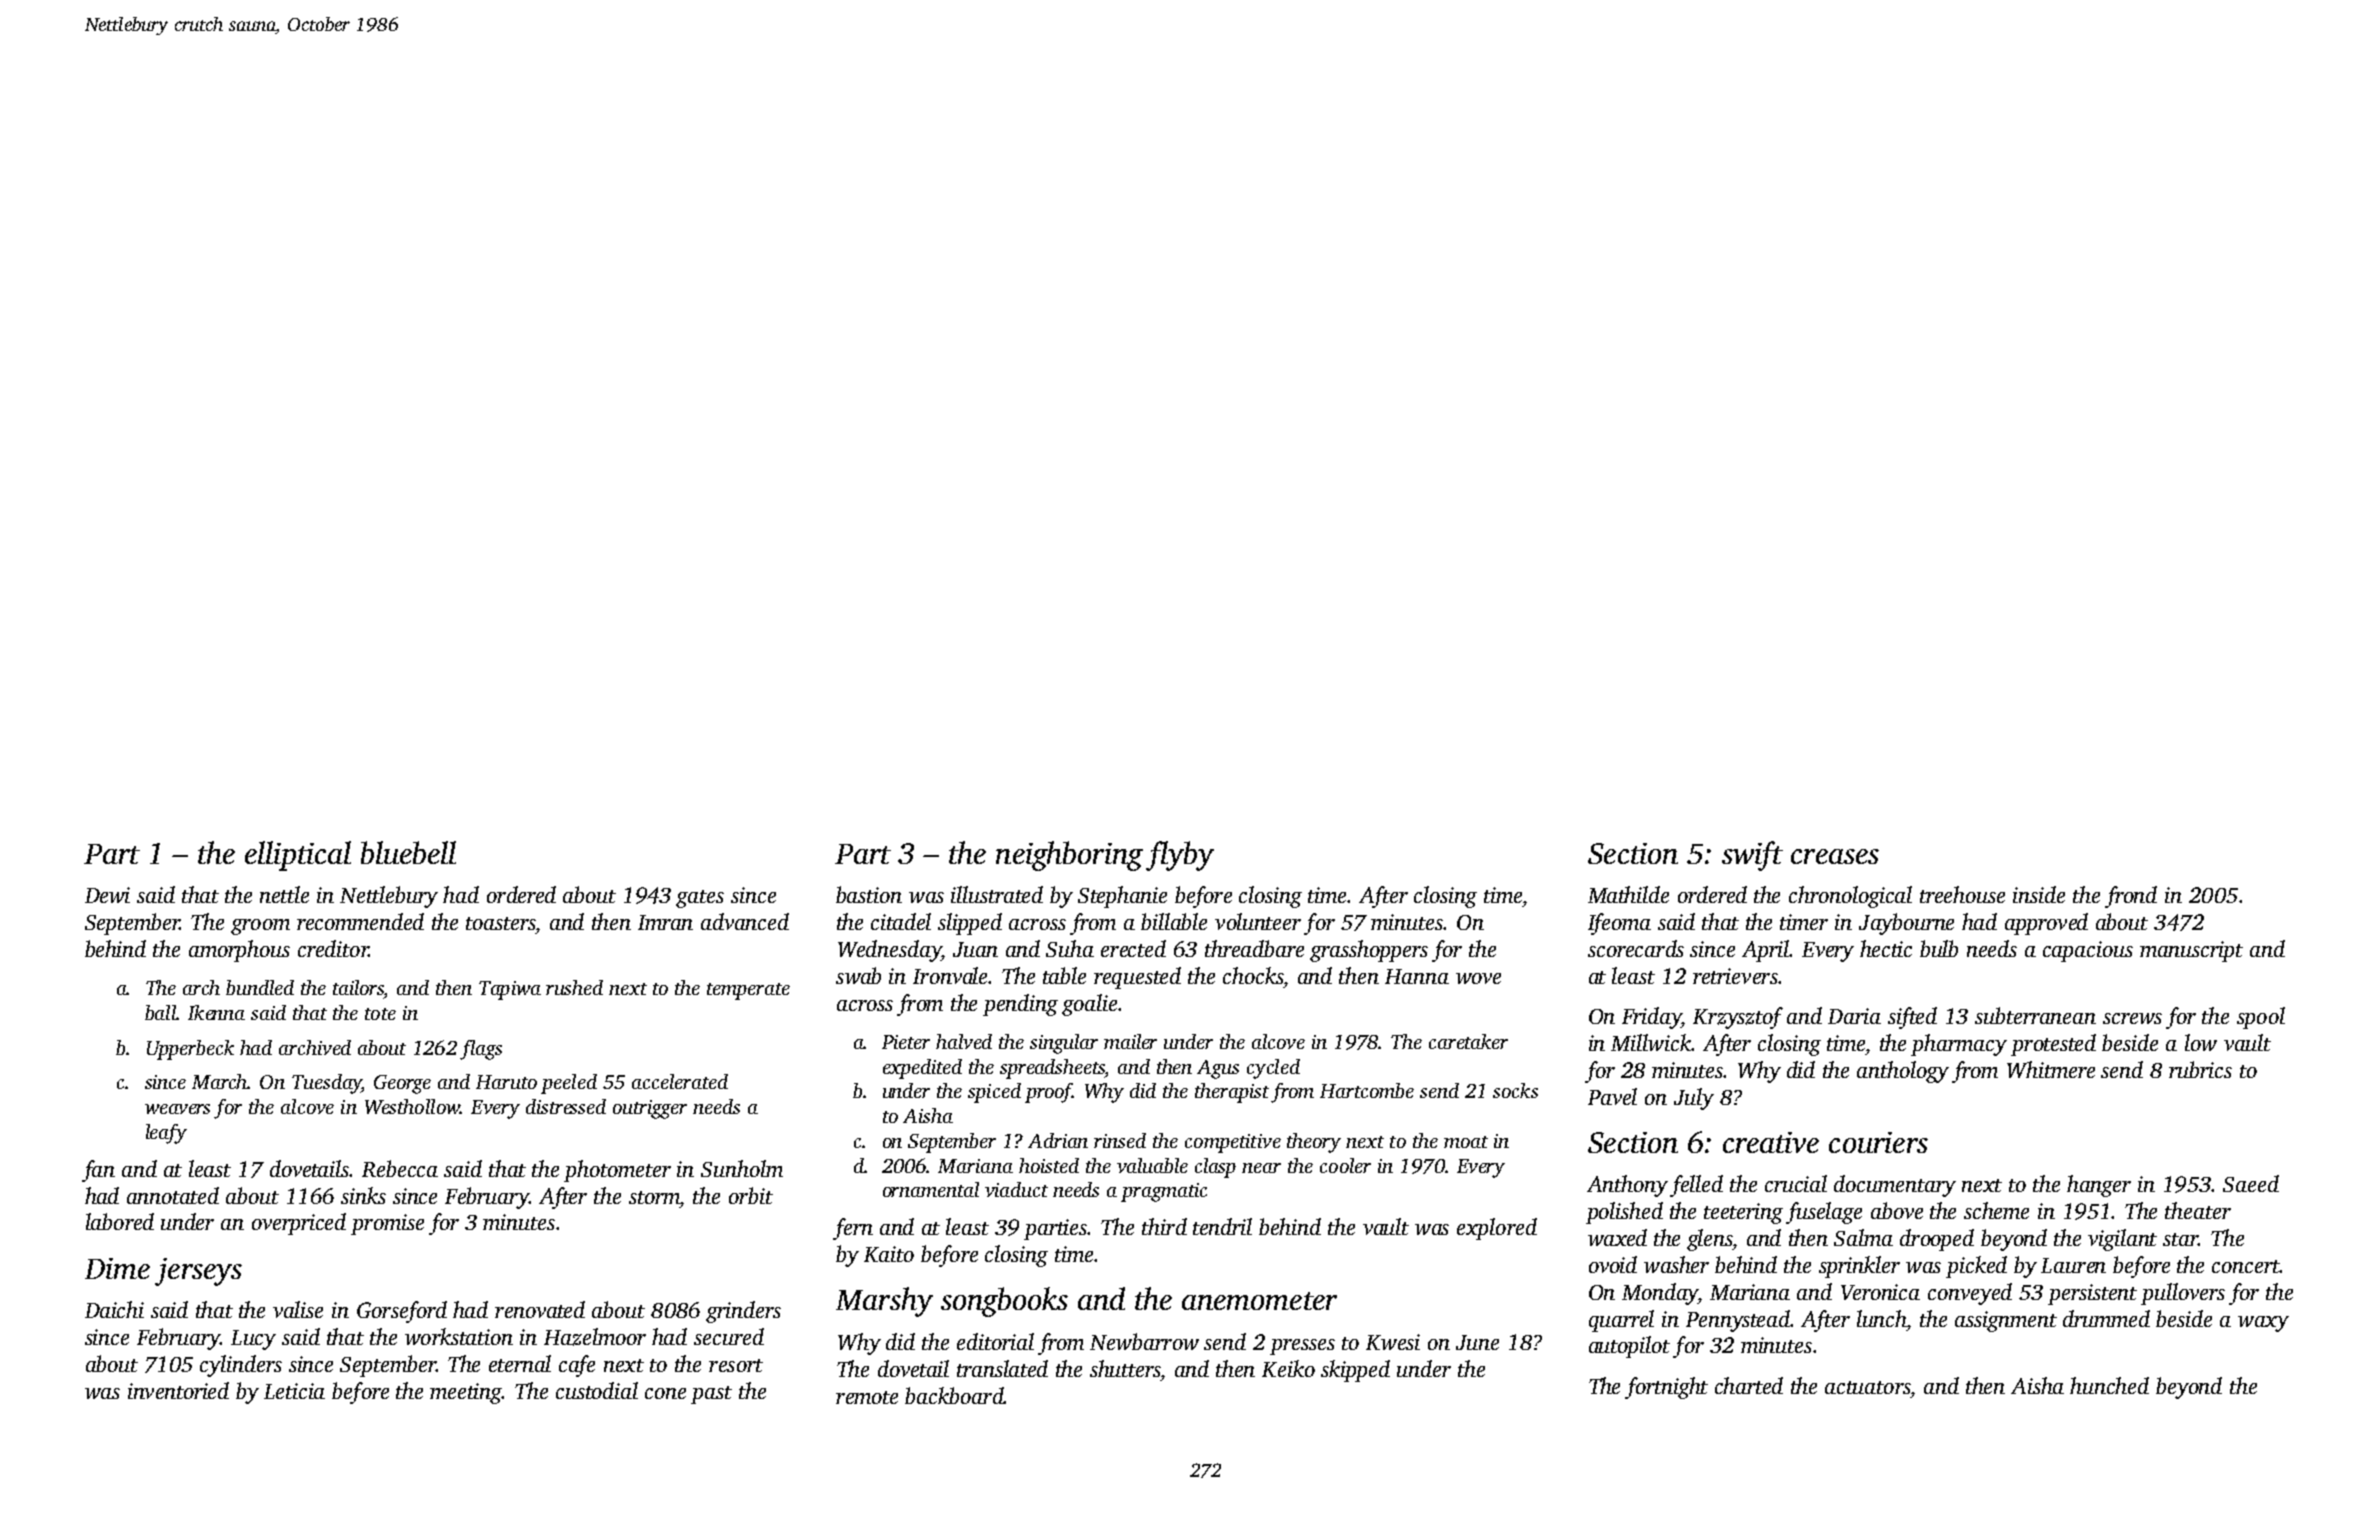 Image resolution: width=2380 pixels, height=1540 pixels. What do you see at coordinates (1903, 1072) in the document?
I see `anthology` at bounding box center [1903, 1072].
